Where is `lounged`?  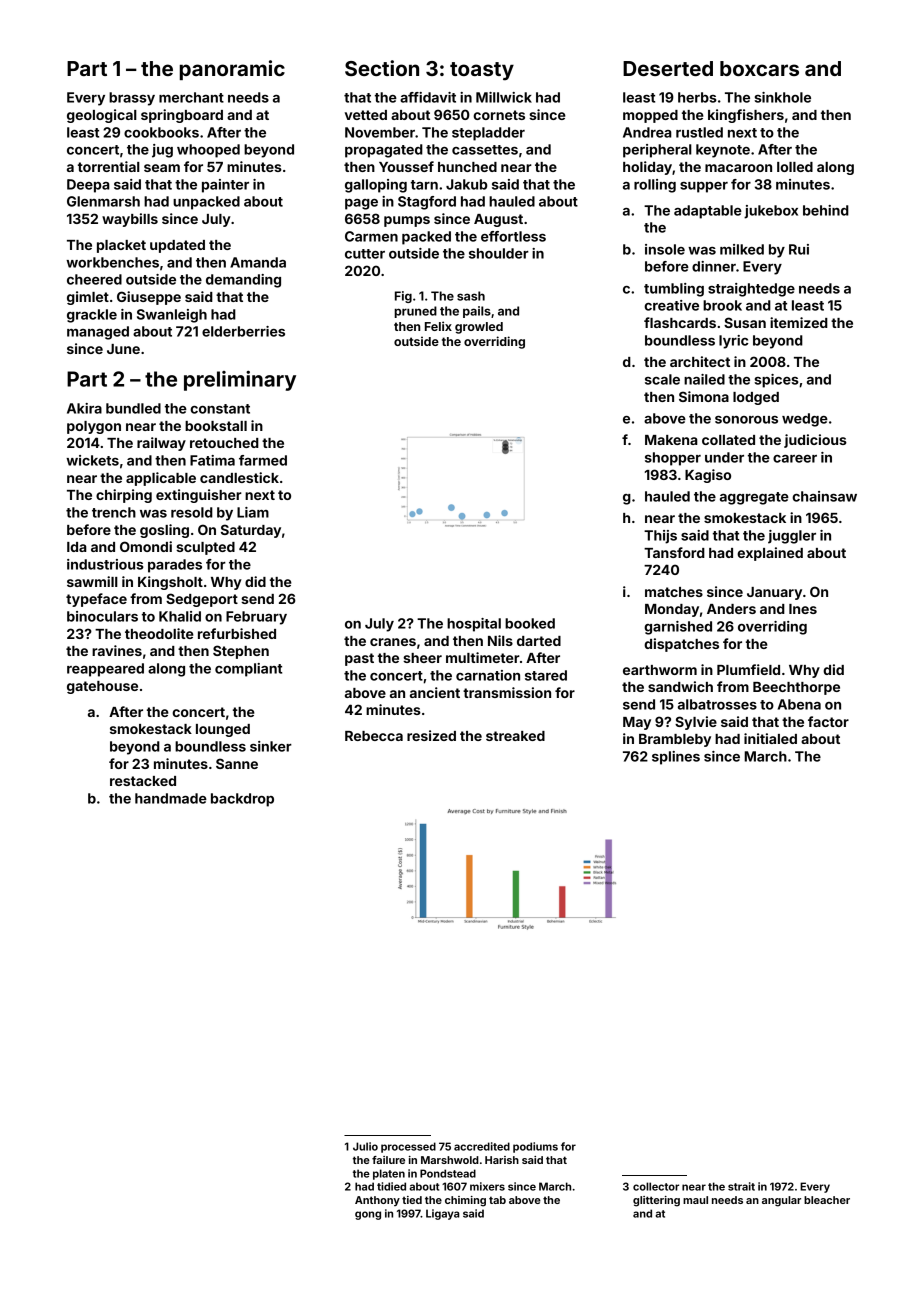 lounged is located at coordinates (223, 730).
